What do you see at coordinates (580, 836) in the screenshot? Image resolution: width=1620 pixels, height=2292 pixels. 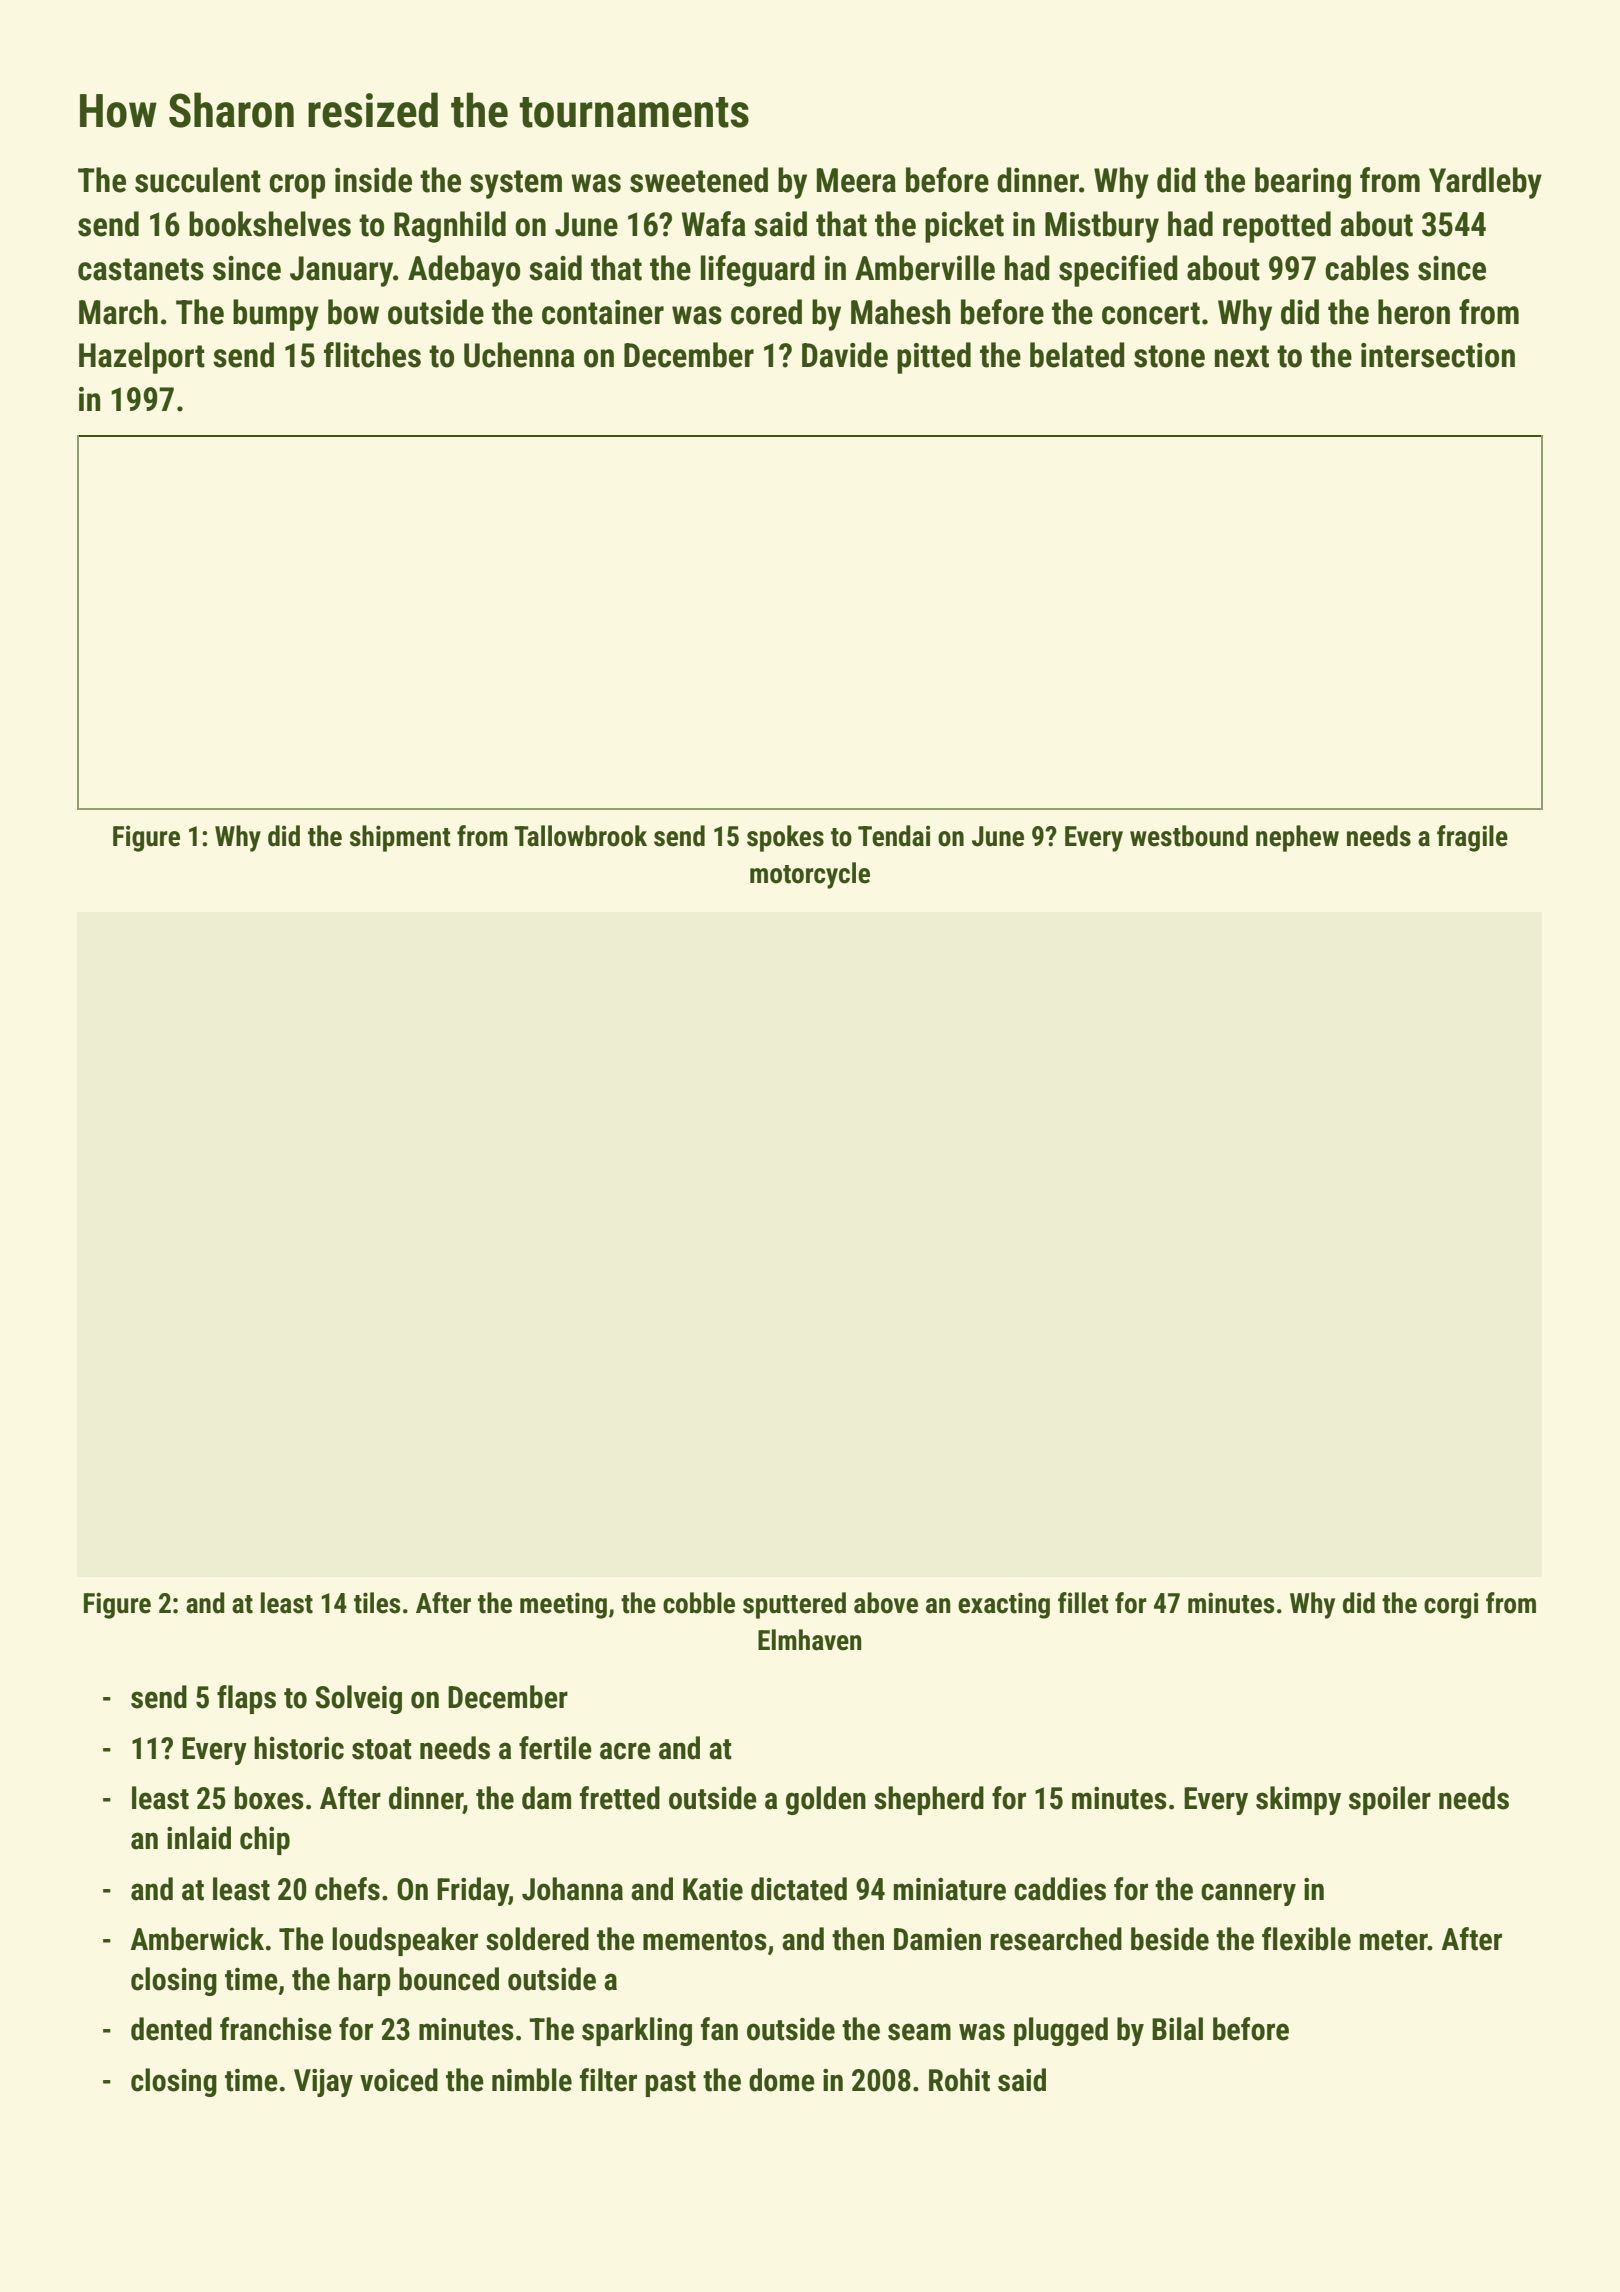 I see `Tallowbrook` at bounding box center [580, 836].
